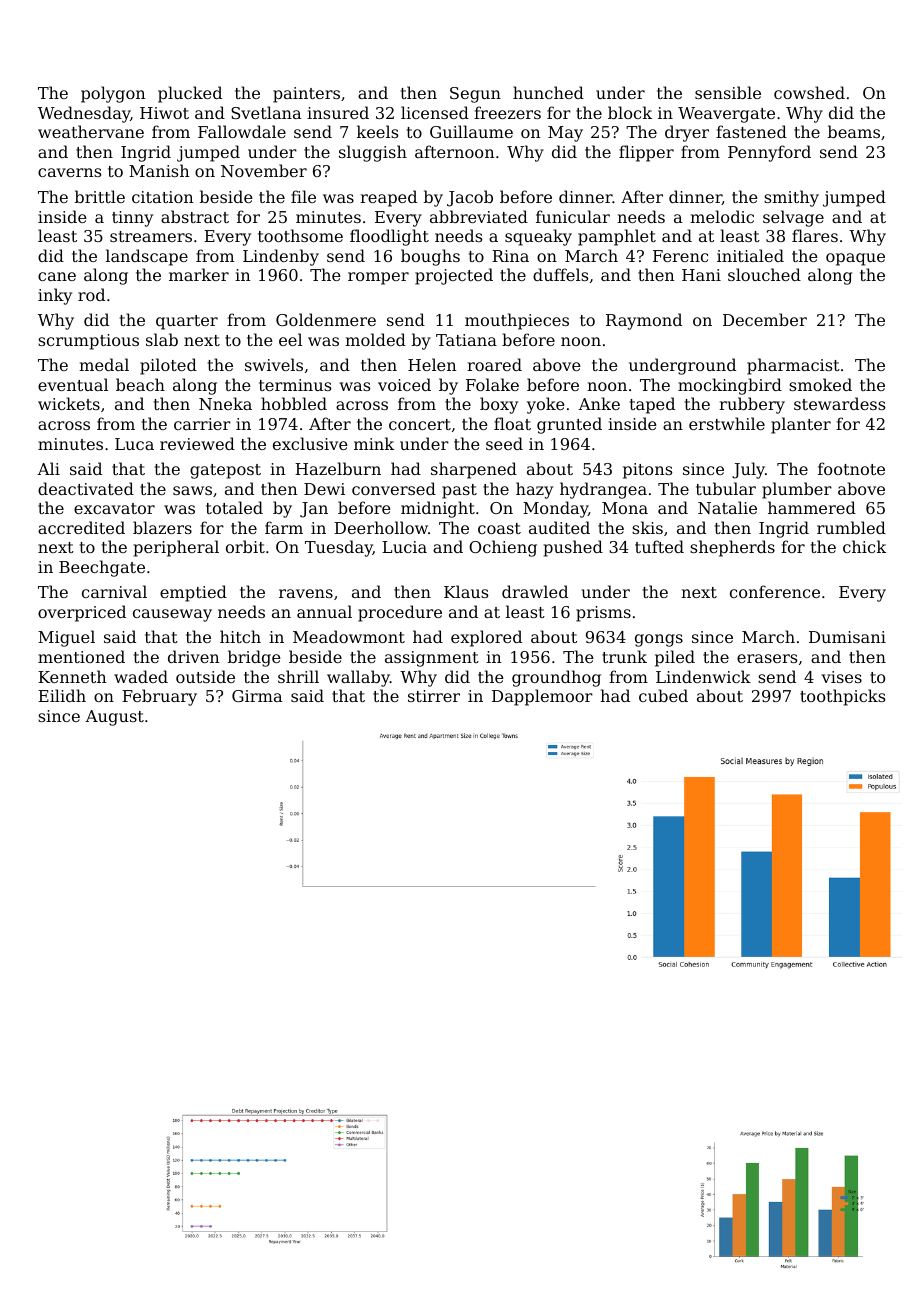 The image size is (924, 1308). I want to click on Kenneth, so click(72, 676).
